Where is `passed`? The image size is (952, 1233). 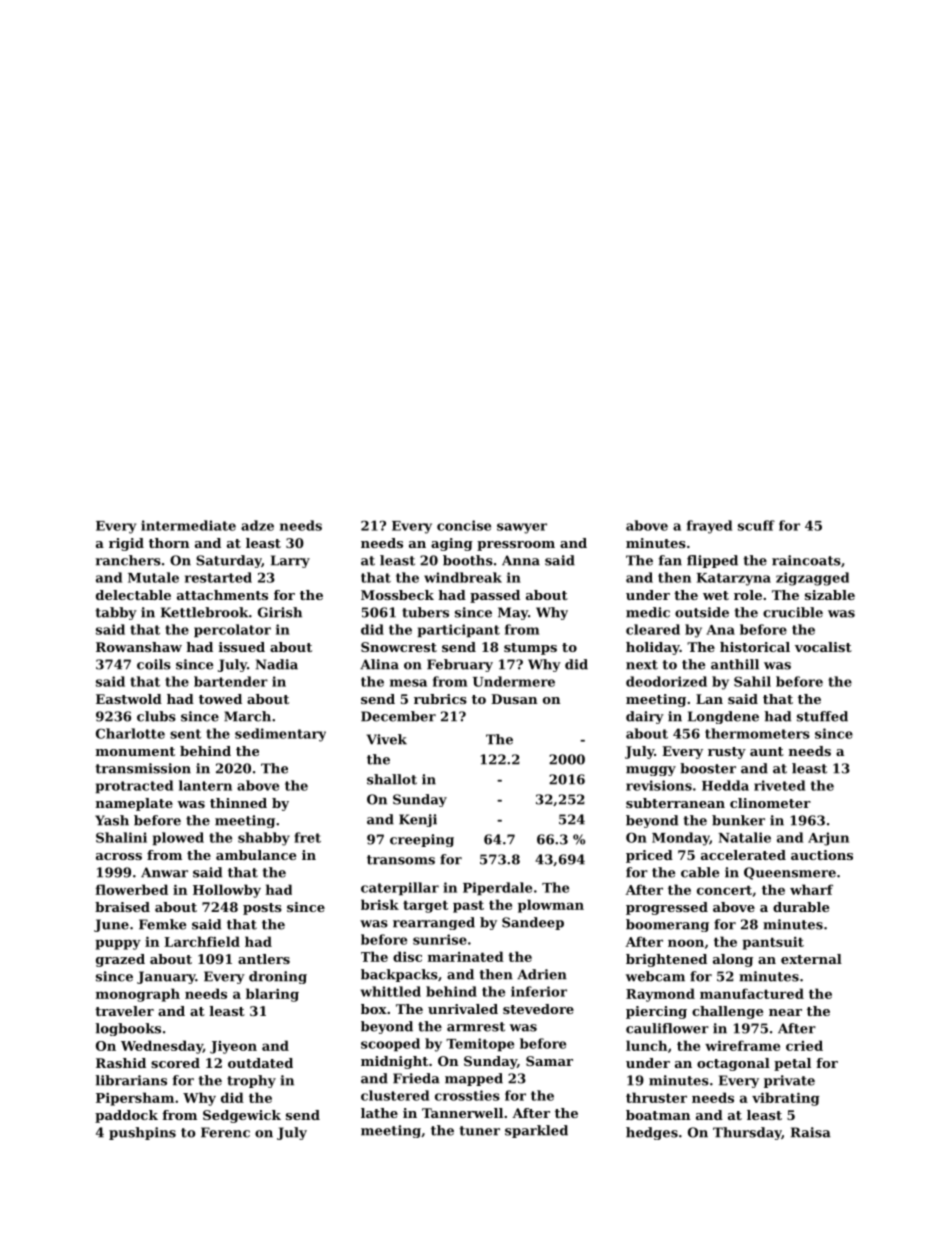
passed is located at coordinates (495, 596).
